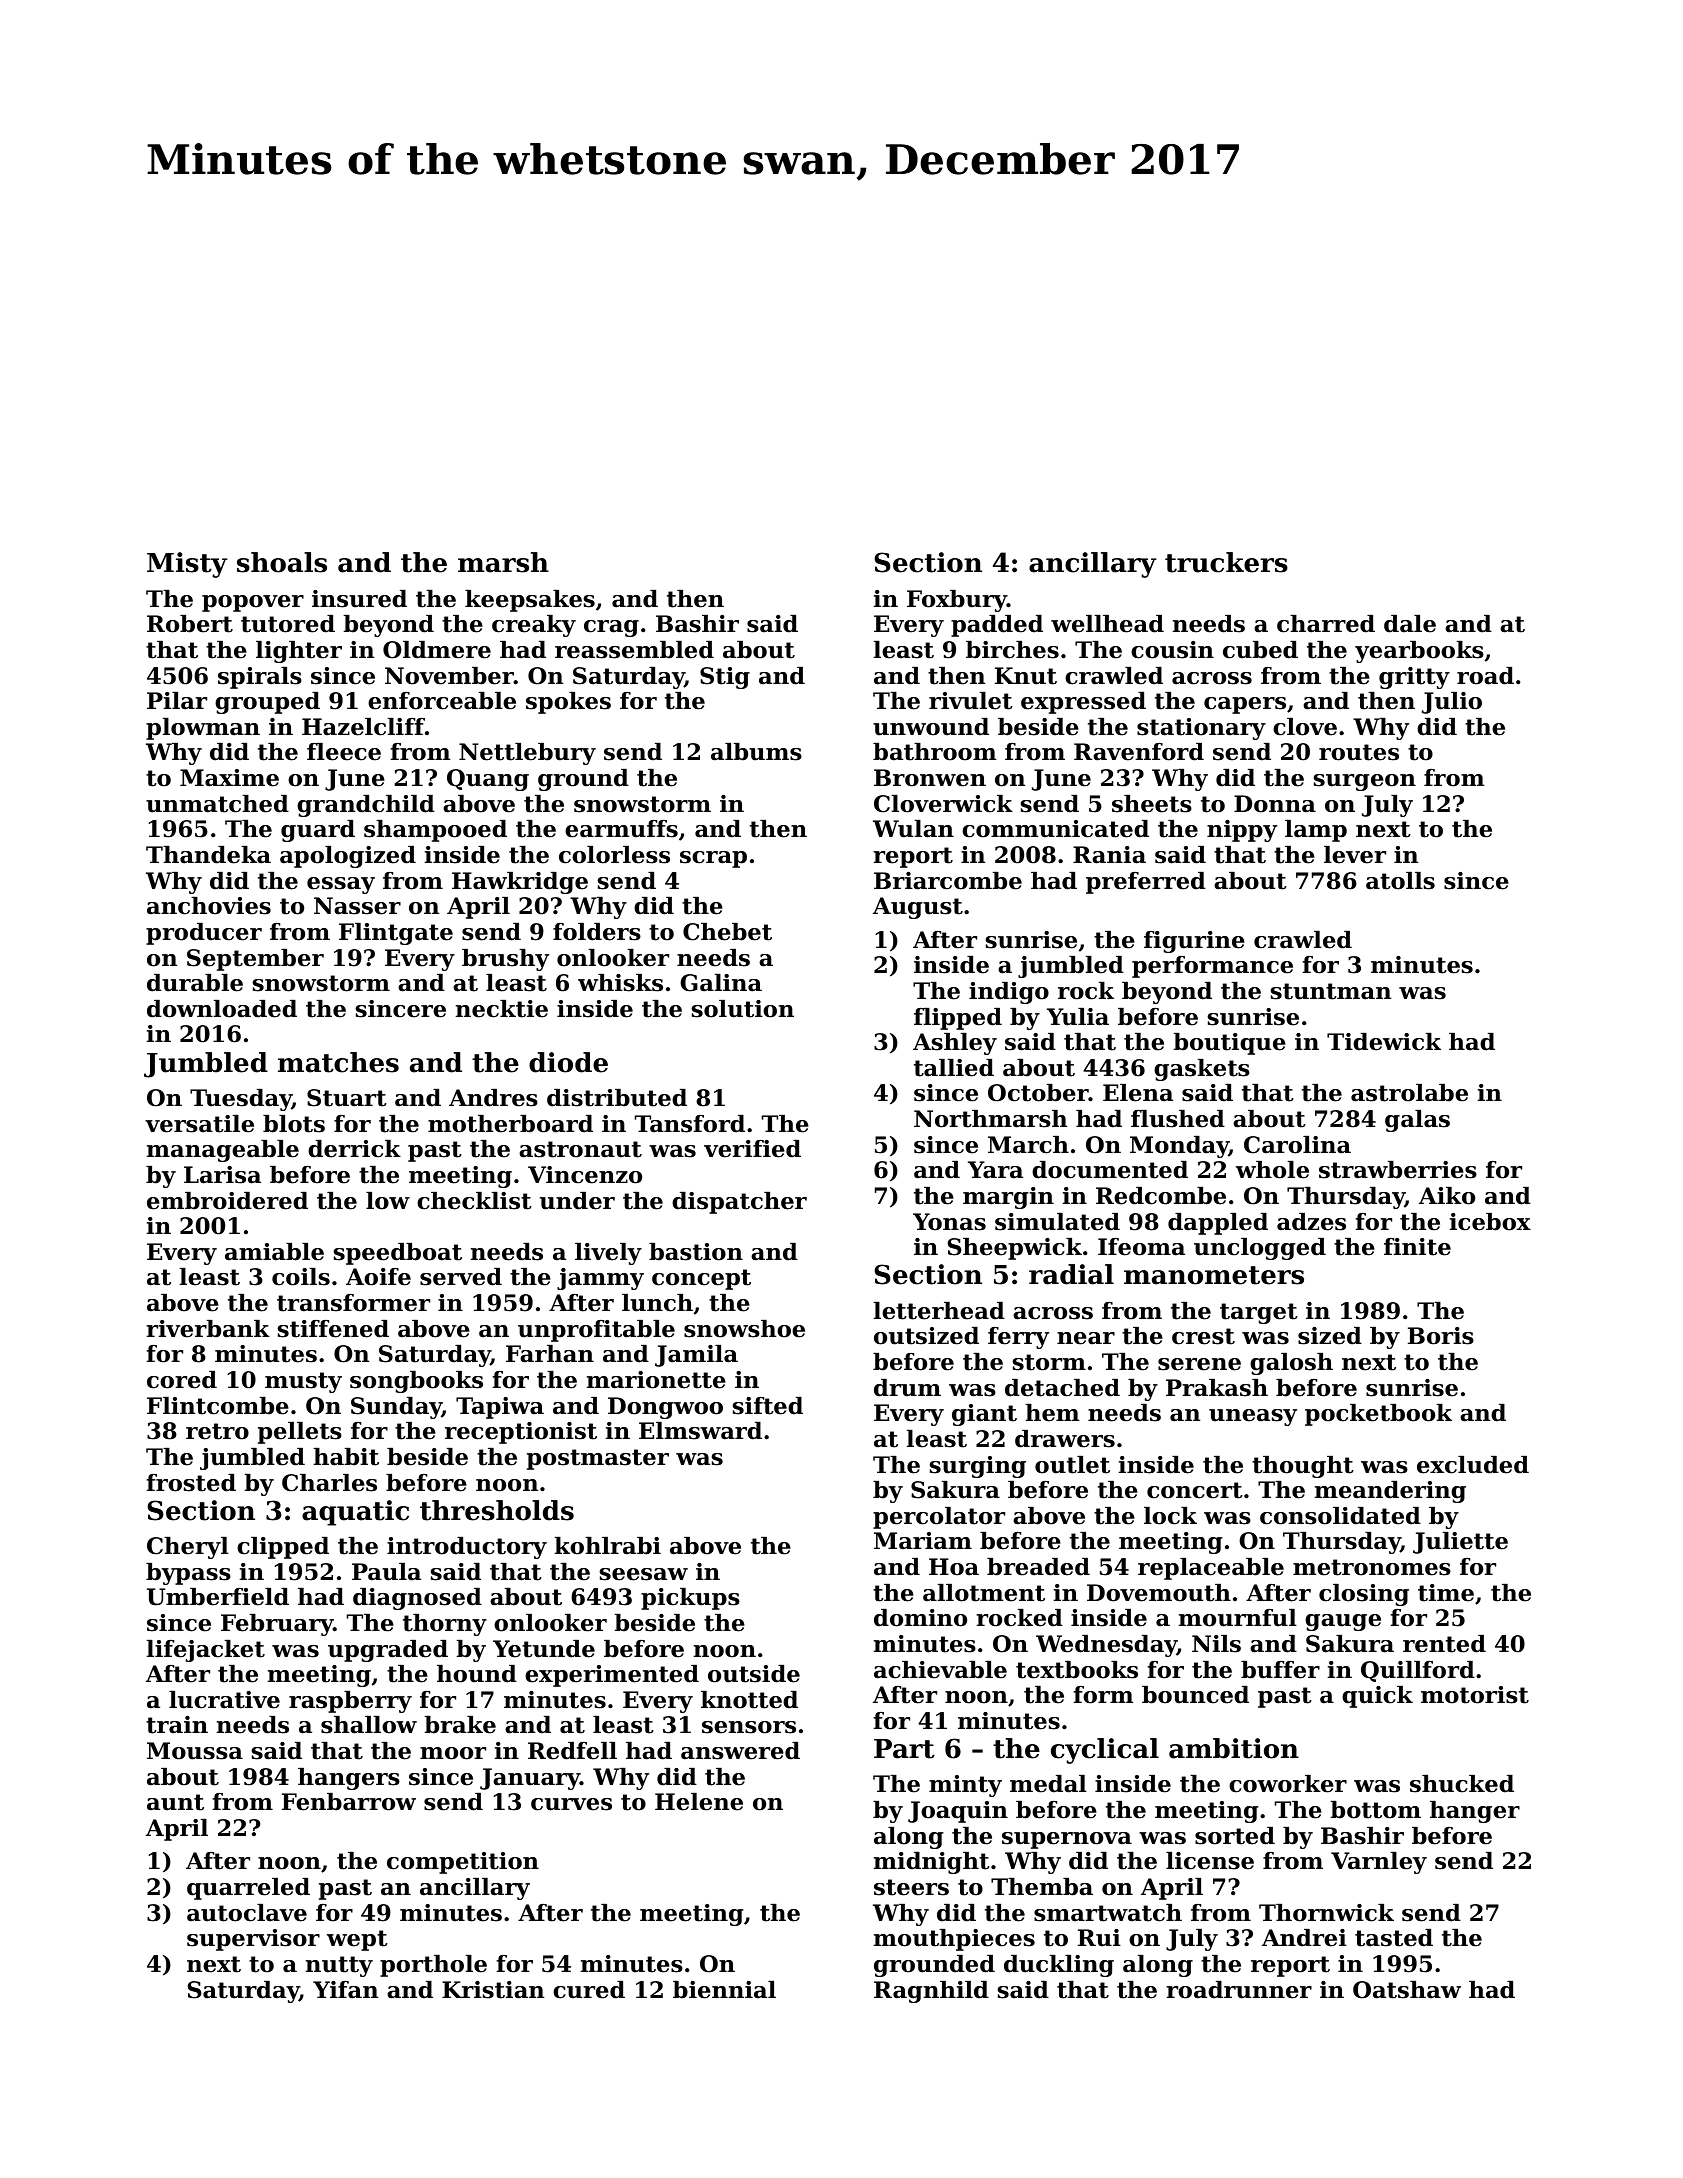 This image has height=2178, width=1683. Describe the element at coordinates (1161, 1196) in the image. I see `Redcombe` at that location.
